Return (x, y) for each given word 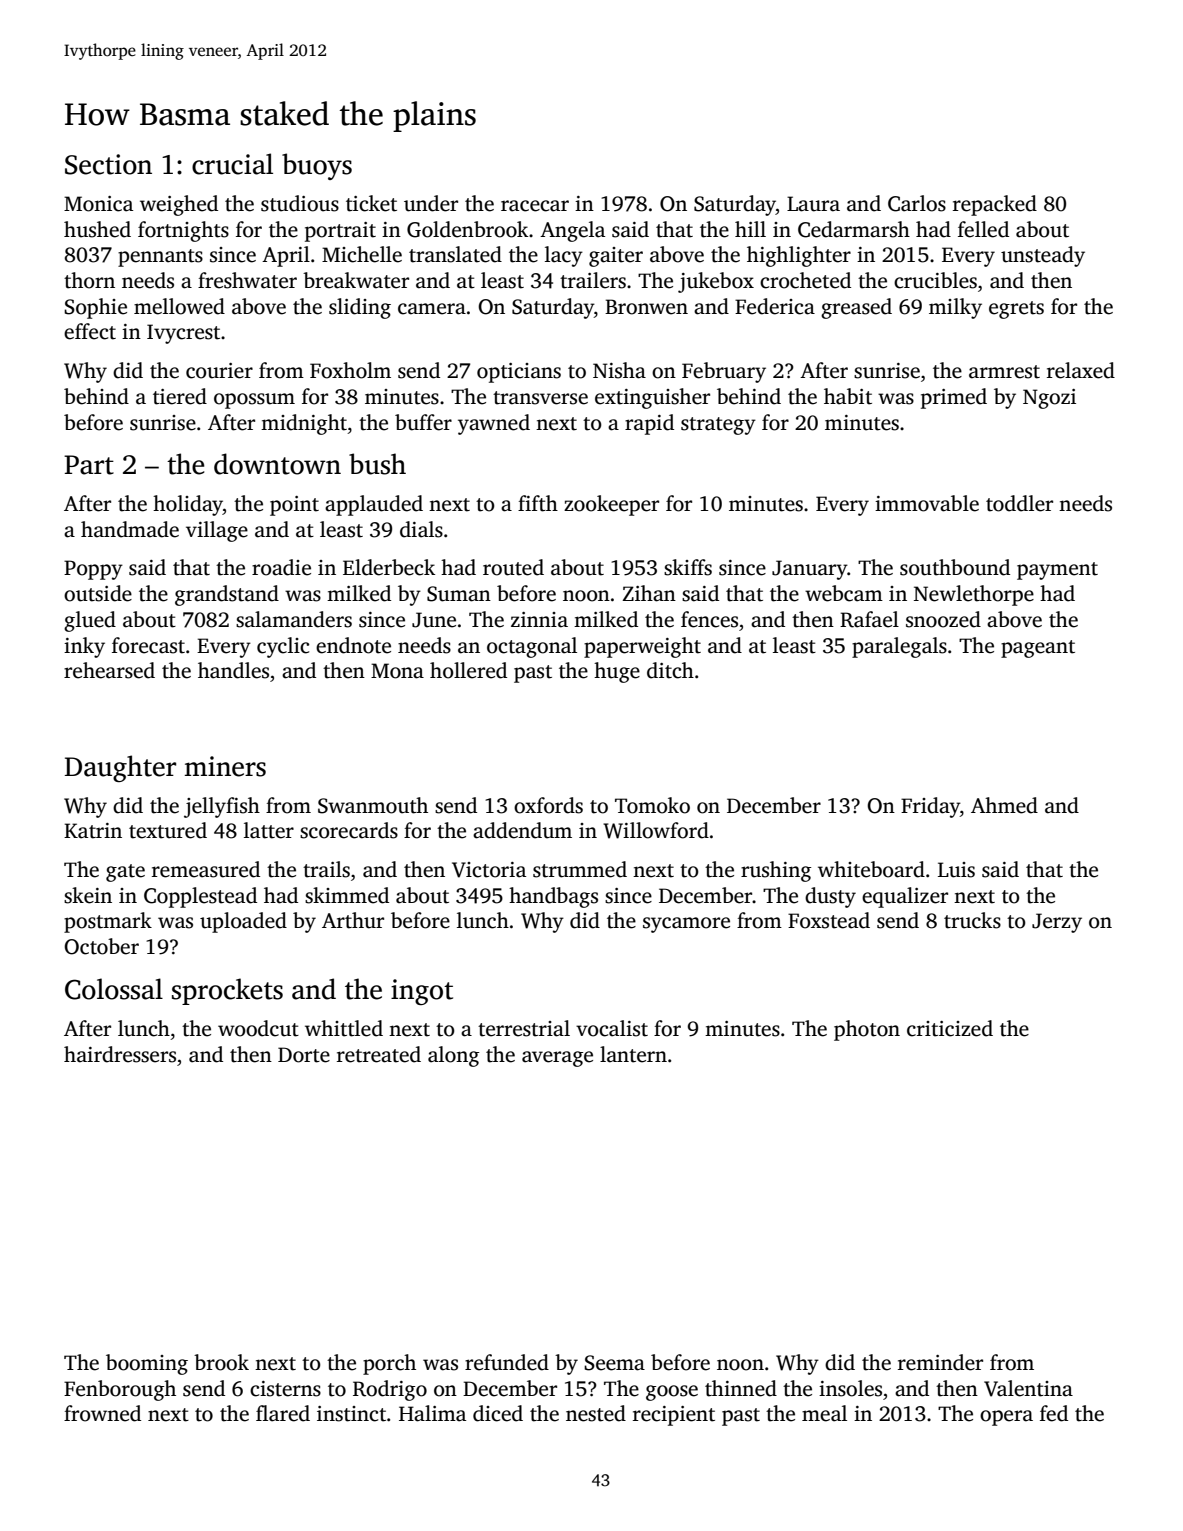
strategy (718, 426)
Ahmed (1004, 805)
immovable (927, 503)
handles (233, 670)
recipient (674, 1416)
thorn (89, 280)
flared (283, 1413)
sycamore (686, 925)
